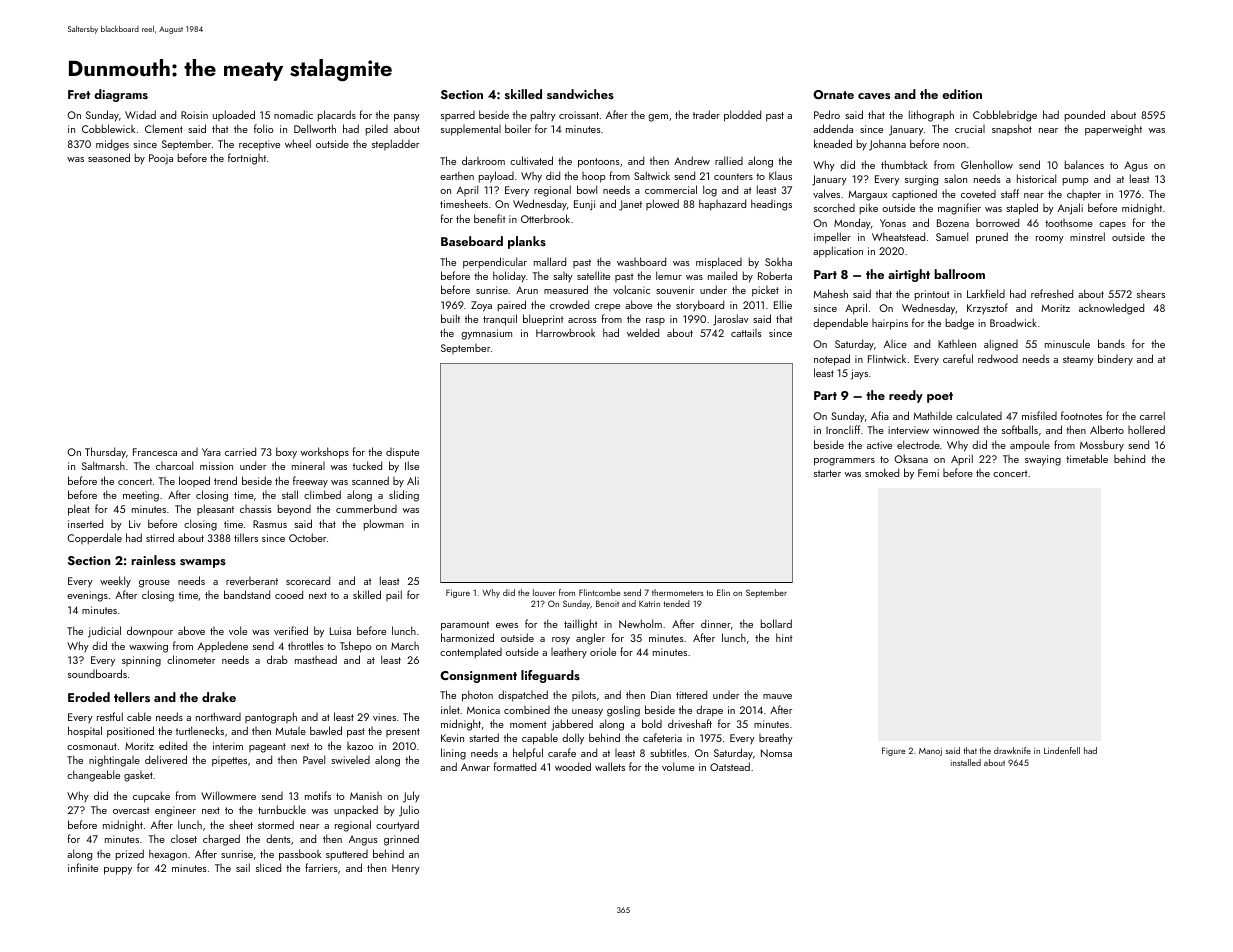  I want to click on hint, so click(784, 637).
